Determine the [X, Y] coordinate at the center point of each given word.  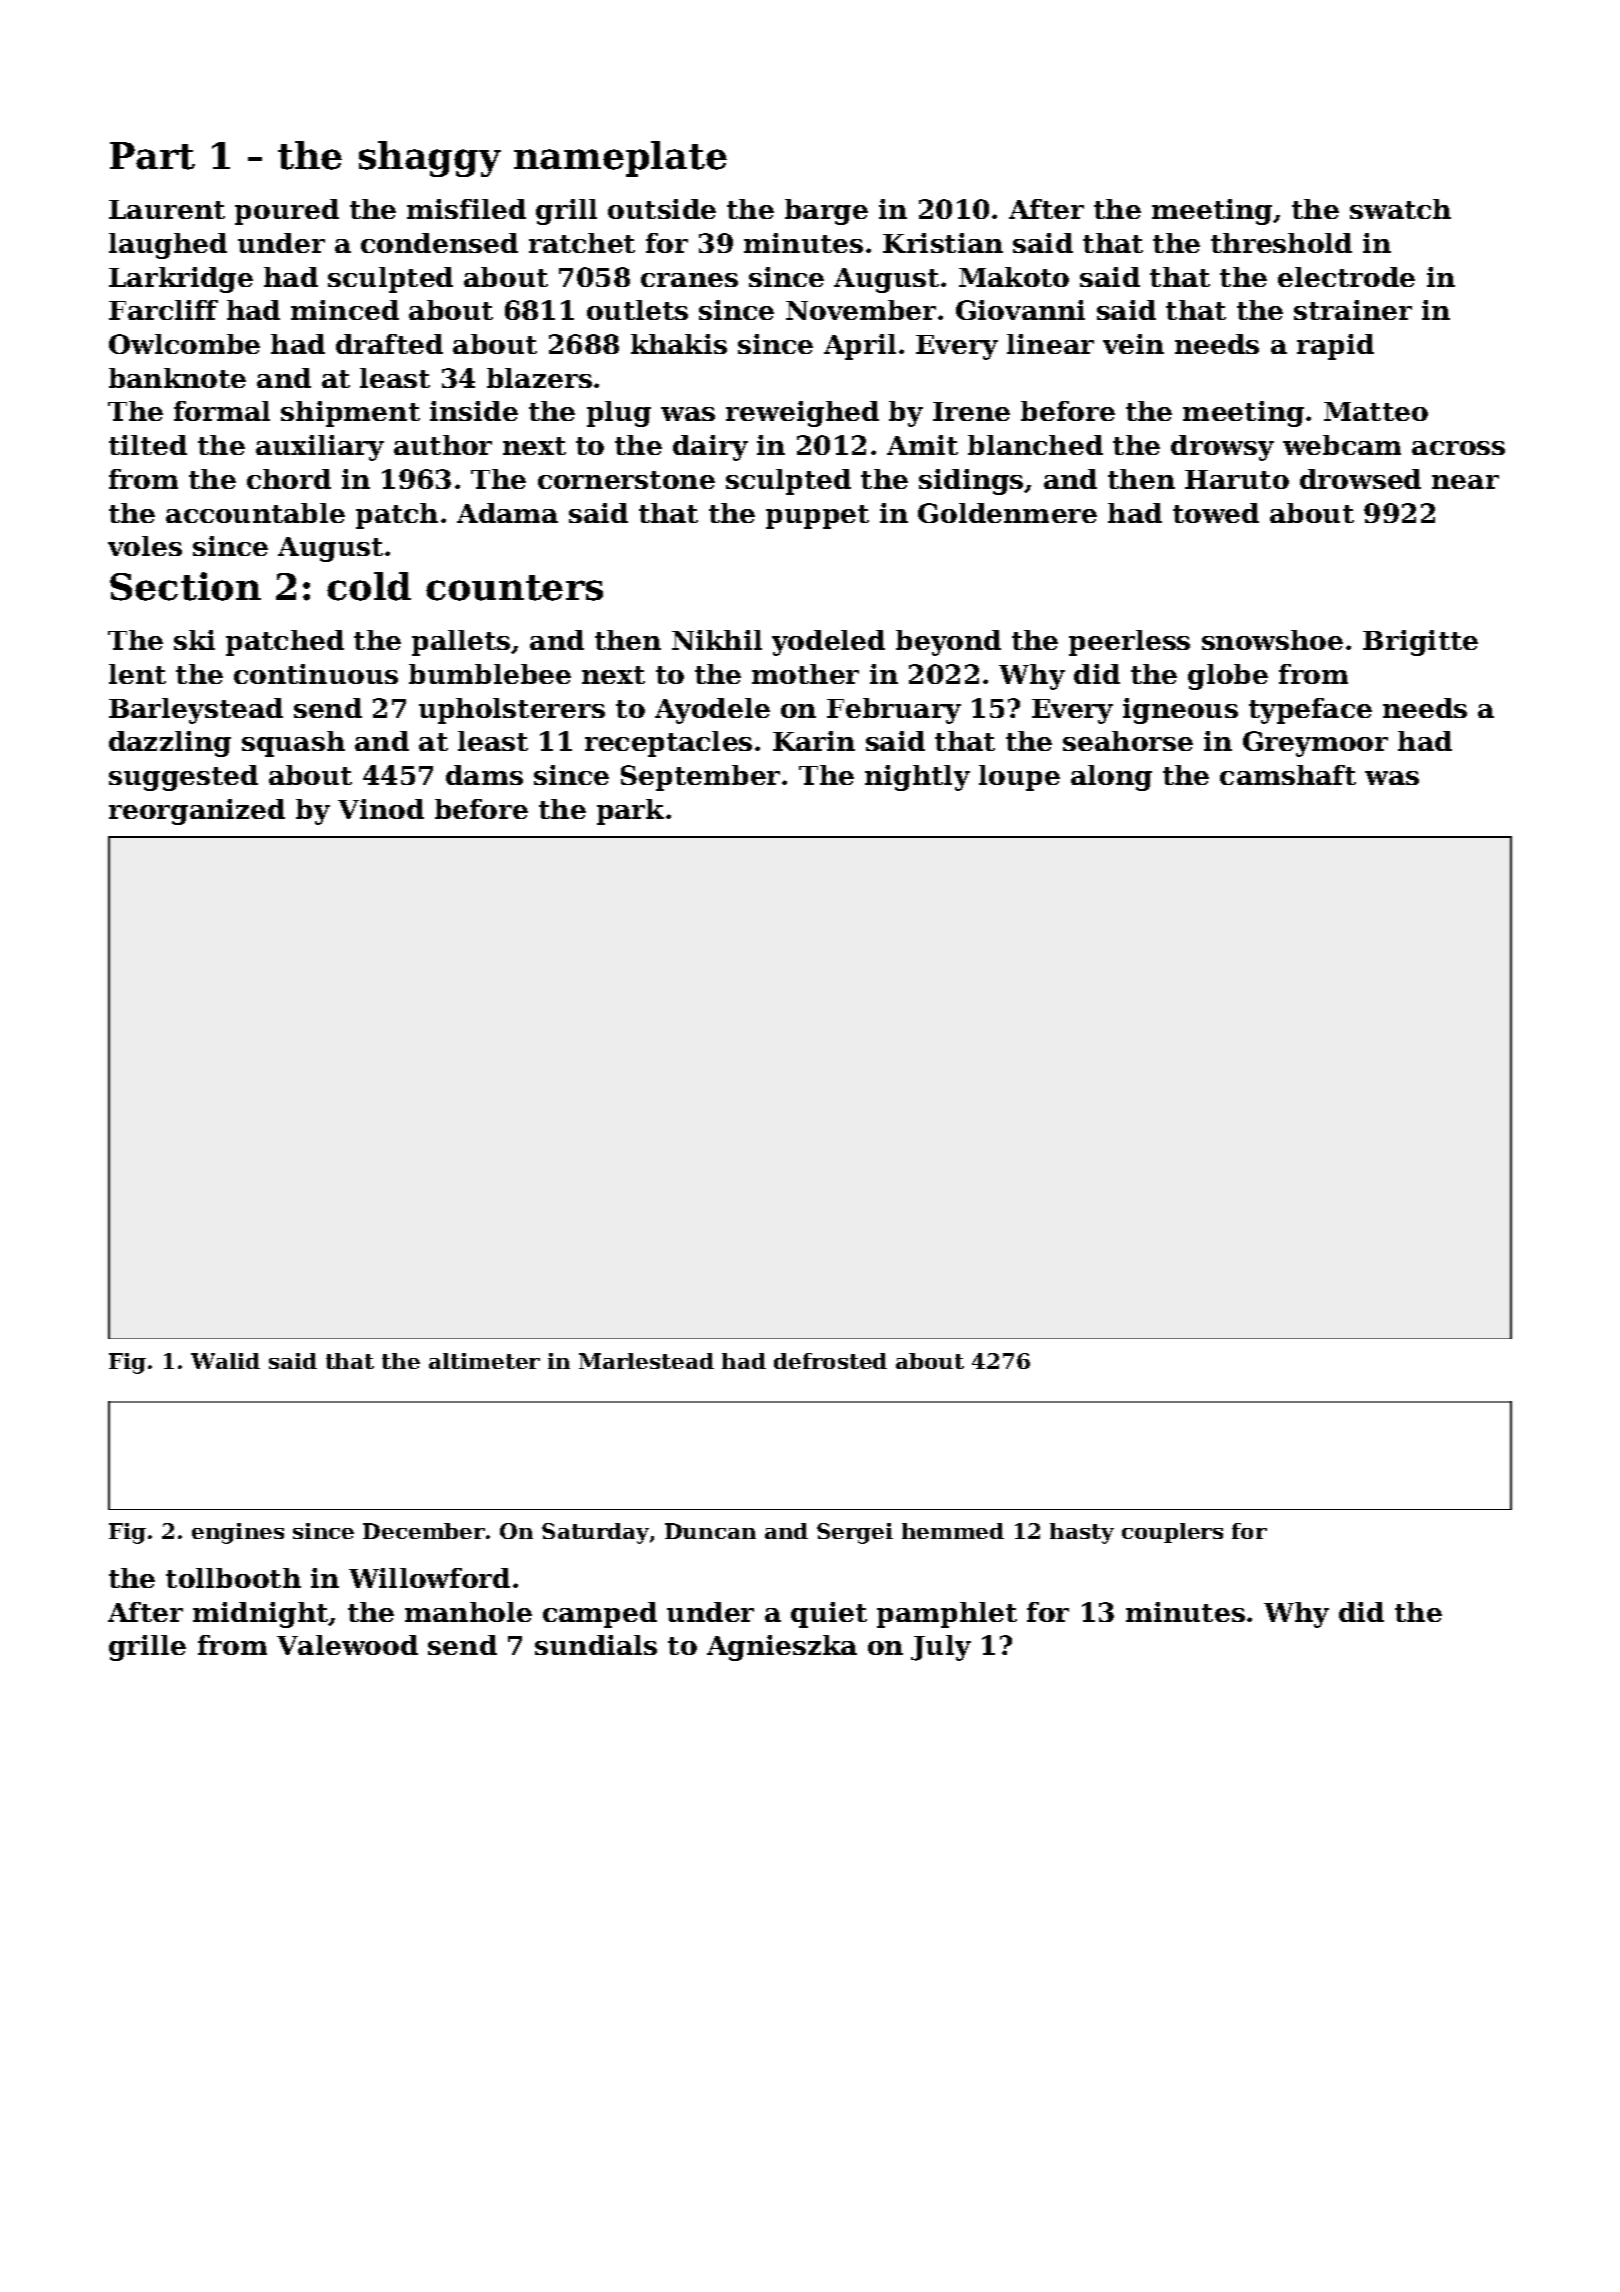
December [424, 1531]
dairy [710, 448]
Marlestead [646, 1361]
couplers [1172, 1533]
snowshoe [1272, 640]
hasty [1082, 1533]
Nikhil [717, 640]
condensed [439, 243]
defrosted [830, 1361]
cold [369, 586]
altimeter [484, 1361]
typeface [1310, 711]
